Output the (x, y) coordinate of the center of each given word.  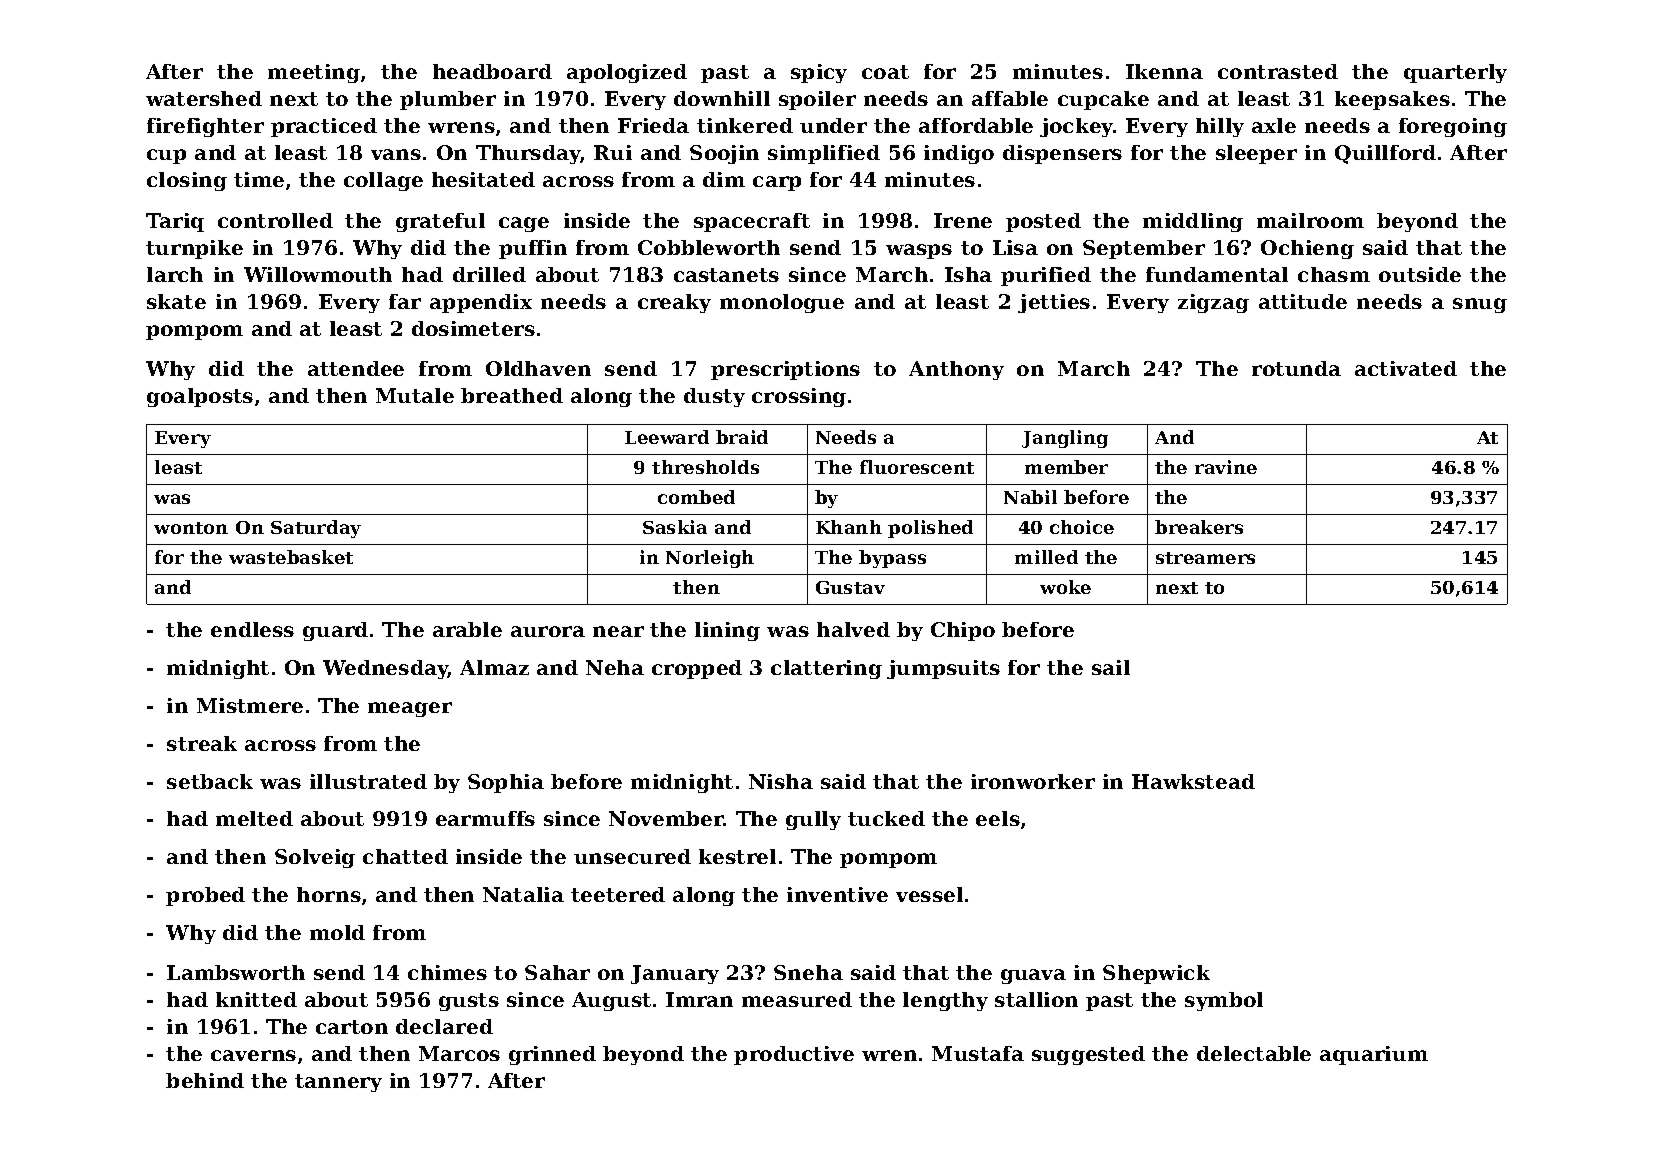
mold (337, 932)
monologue (782, 303)
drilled (489, 274)
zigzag (1213, 303)
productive (794, 1055)
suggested (1088, 1055)
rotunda (1296, 368)
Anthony (956, 370)
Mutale (415, 395)
